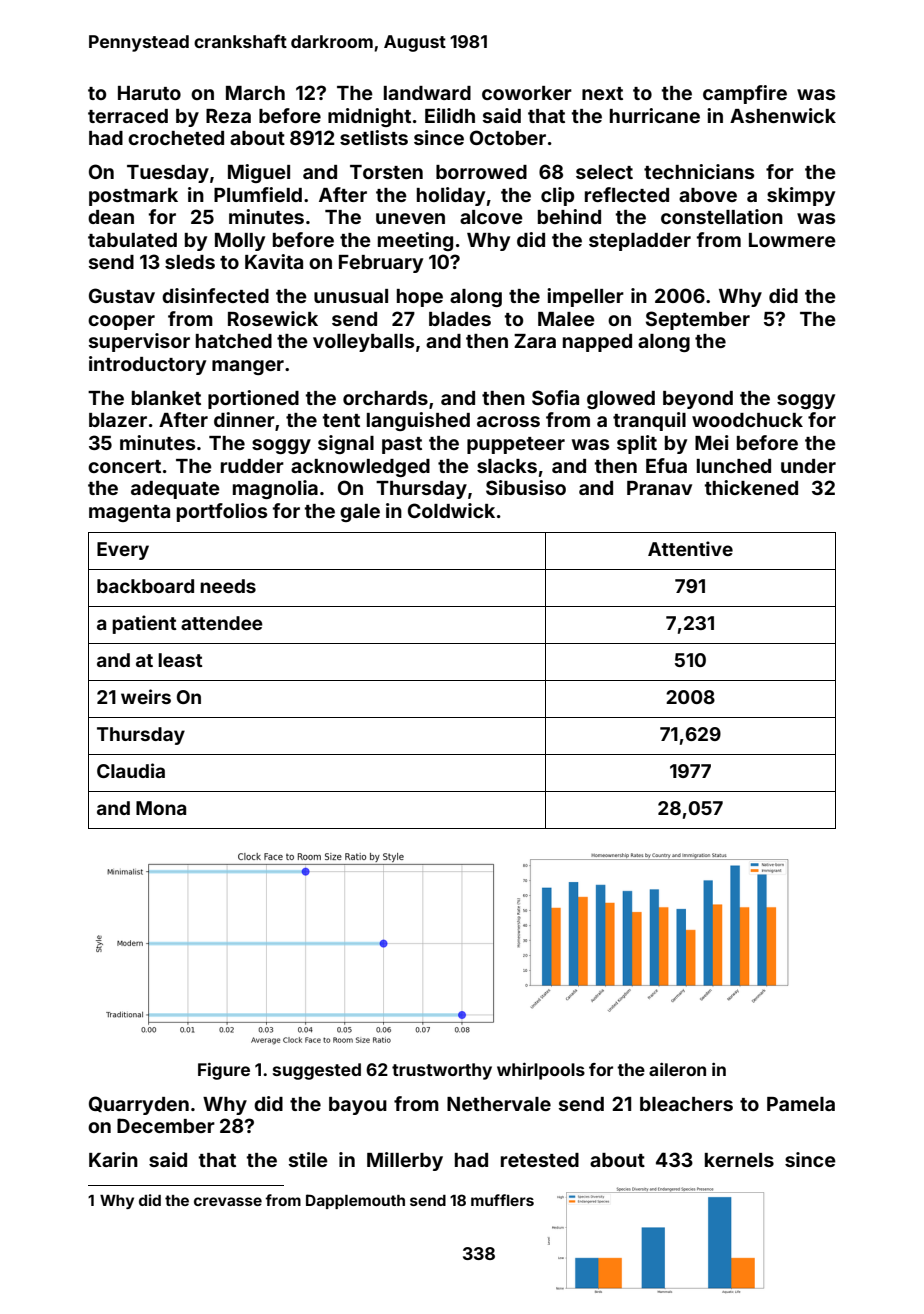 This document has height=1314, width=924. What do you see at coordinates (516, 445) in the document?
I see `puppeteer` at bounding box center [516, 445].
